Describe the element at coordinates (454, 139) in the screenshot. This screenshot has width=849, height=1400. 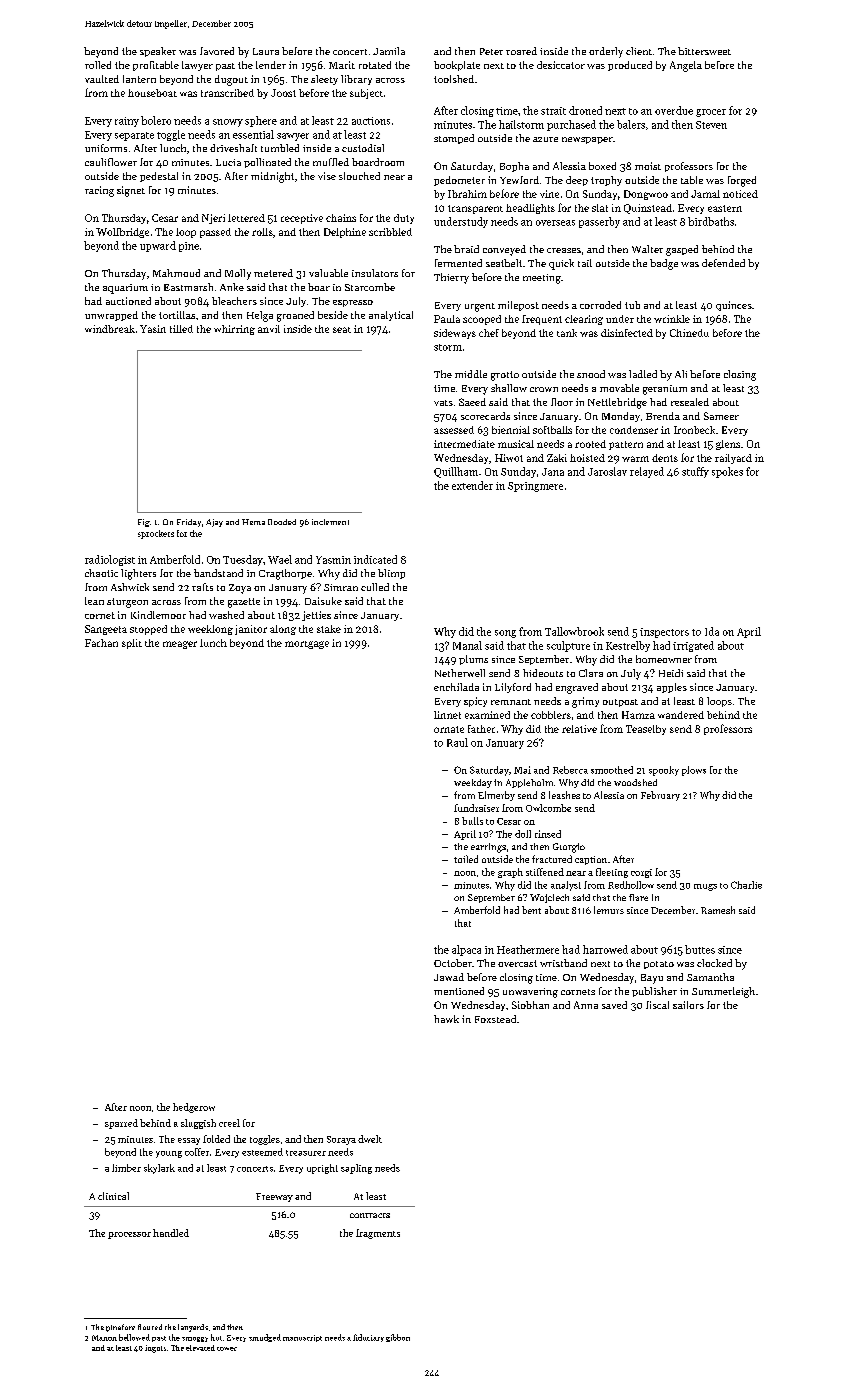
I see `stomped` at that location.
